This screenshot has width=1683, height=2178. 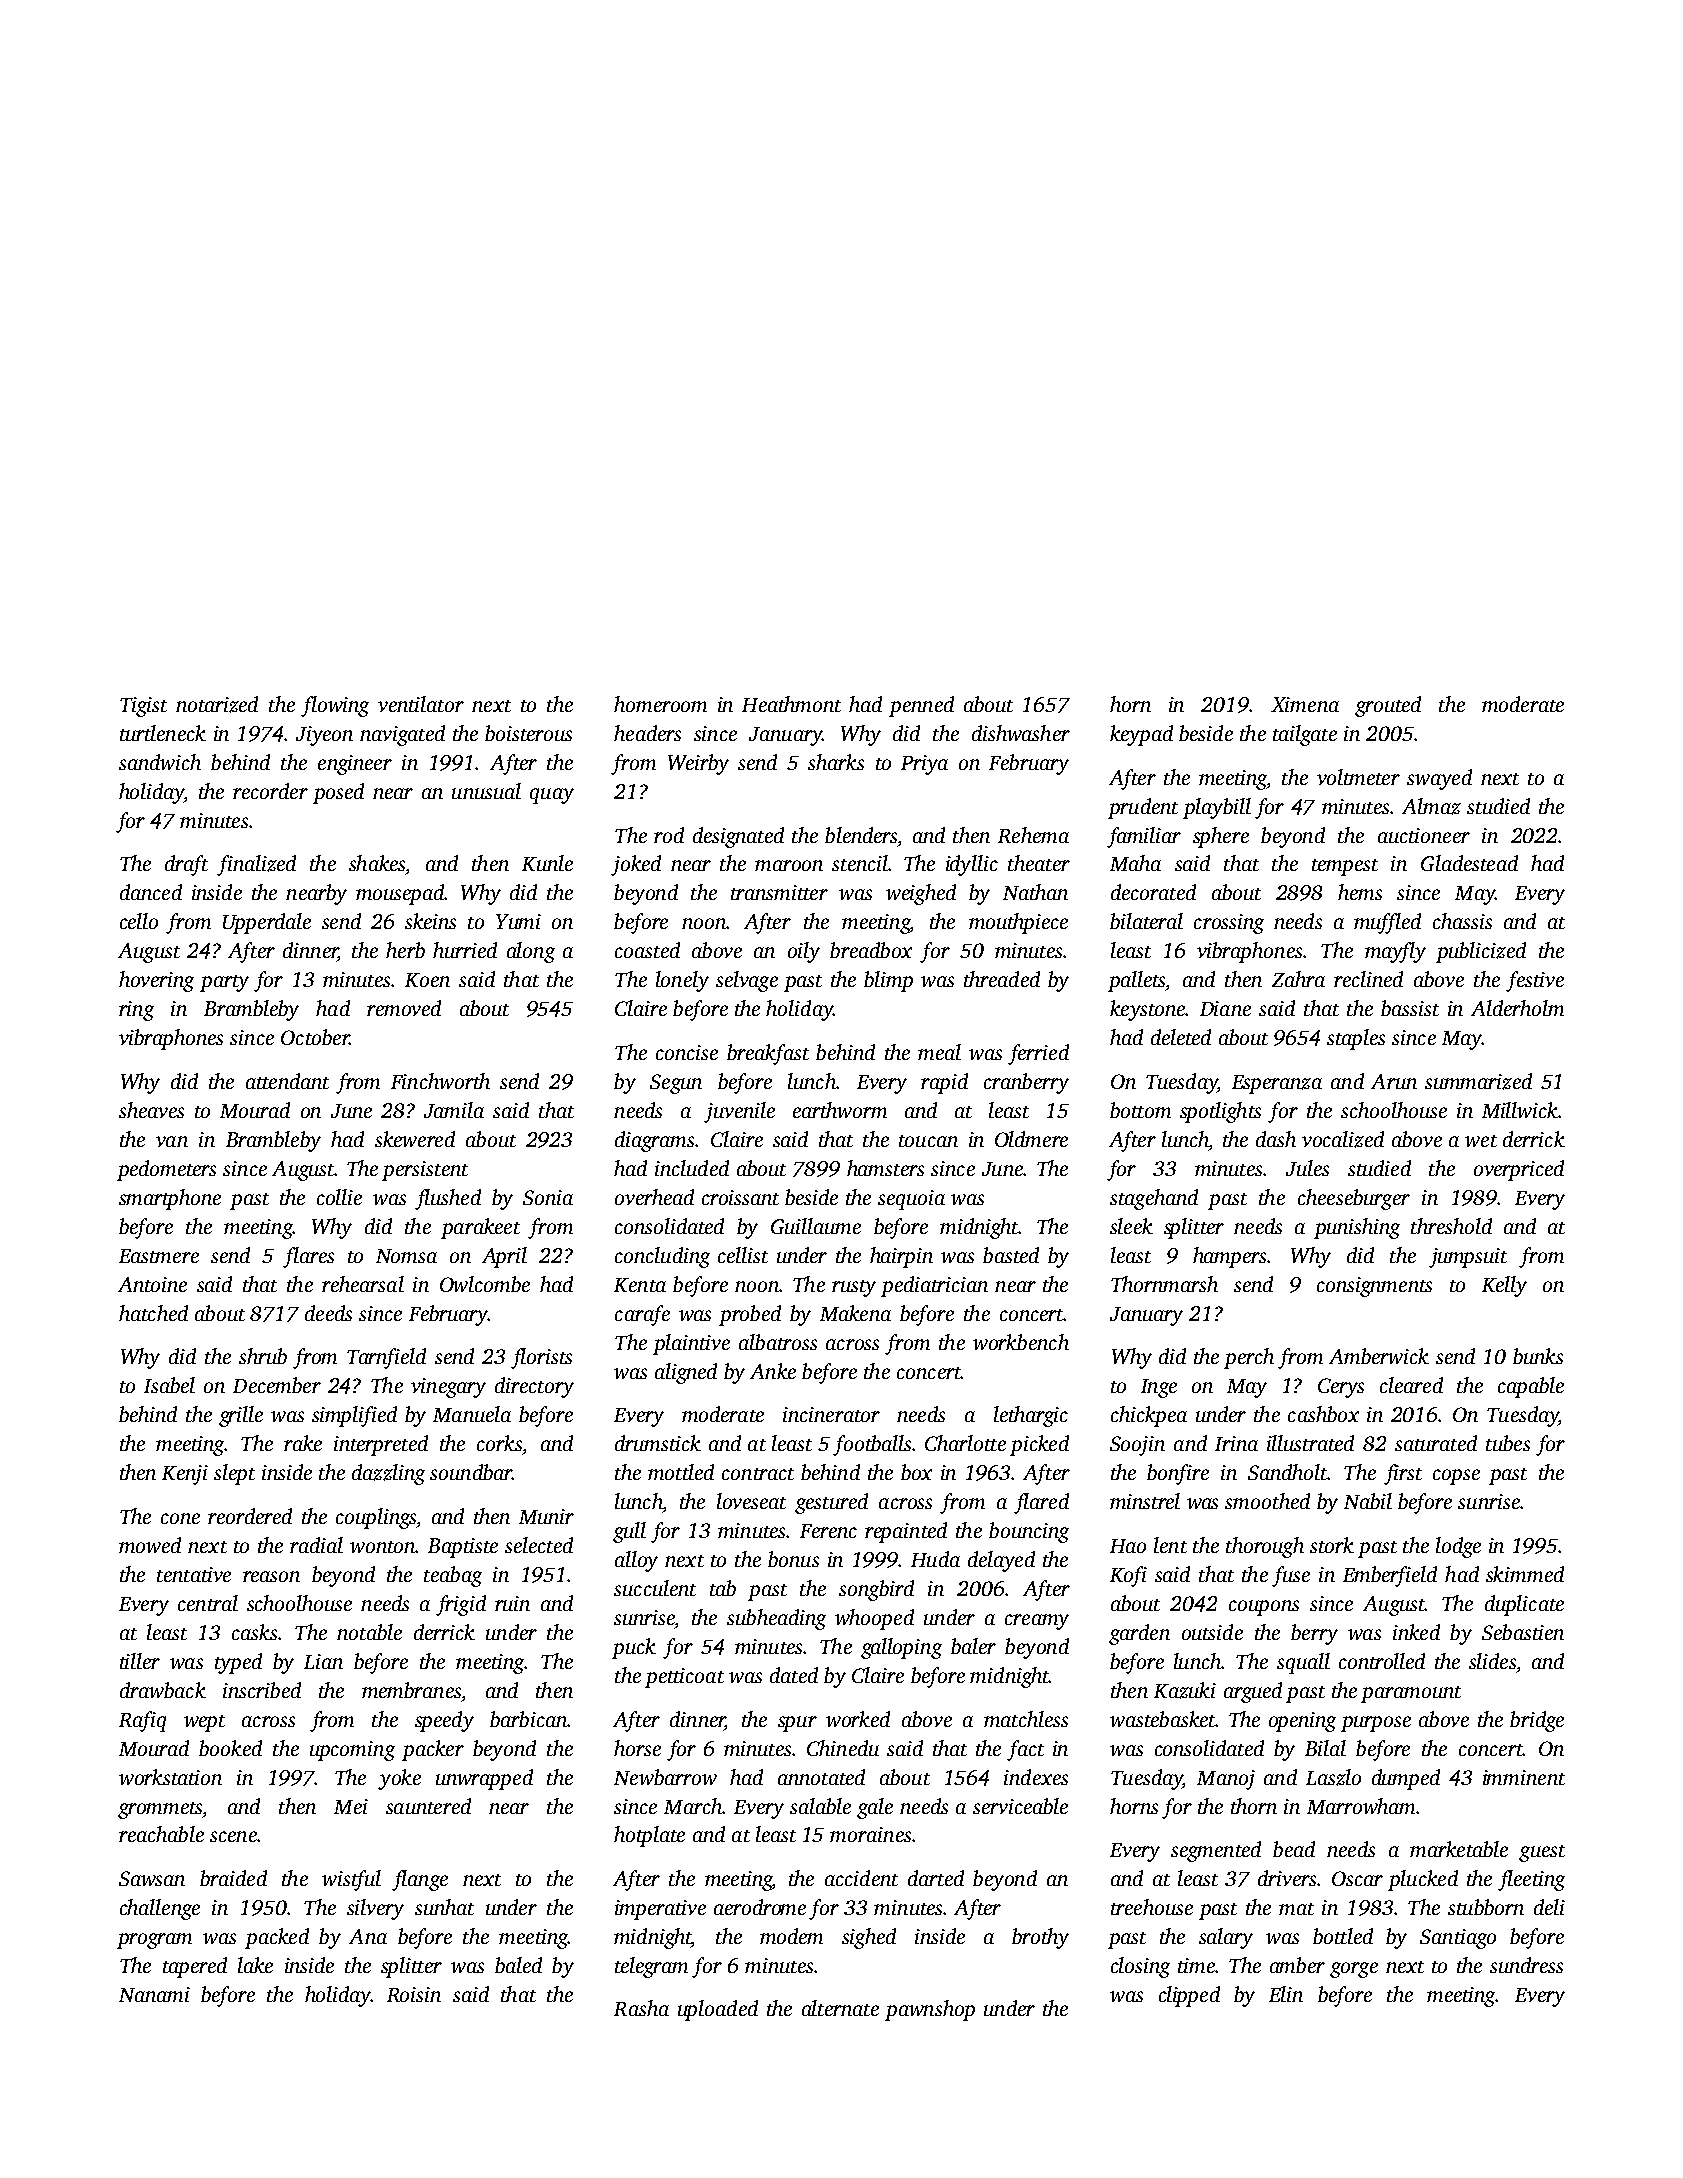 I want to click on penned, so click(x=921, y=706).
